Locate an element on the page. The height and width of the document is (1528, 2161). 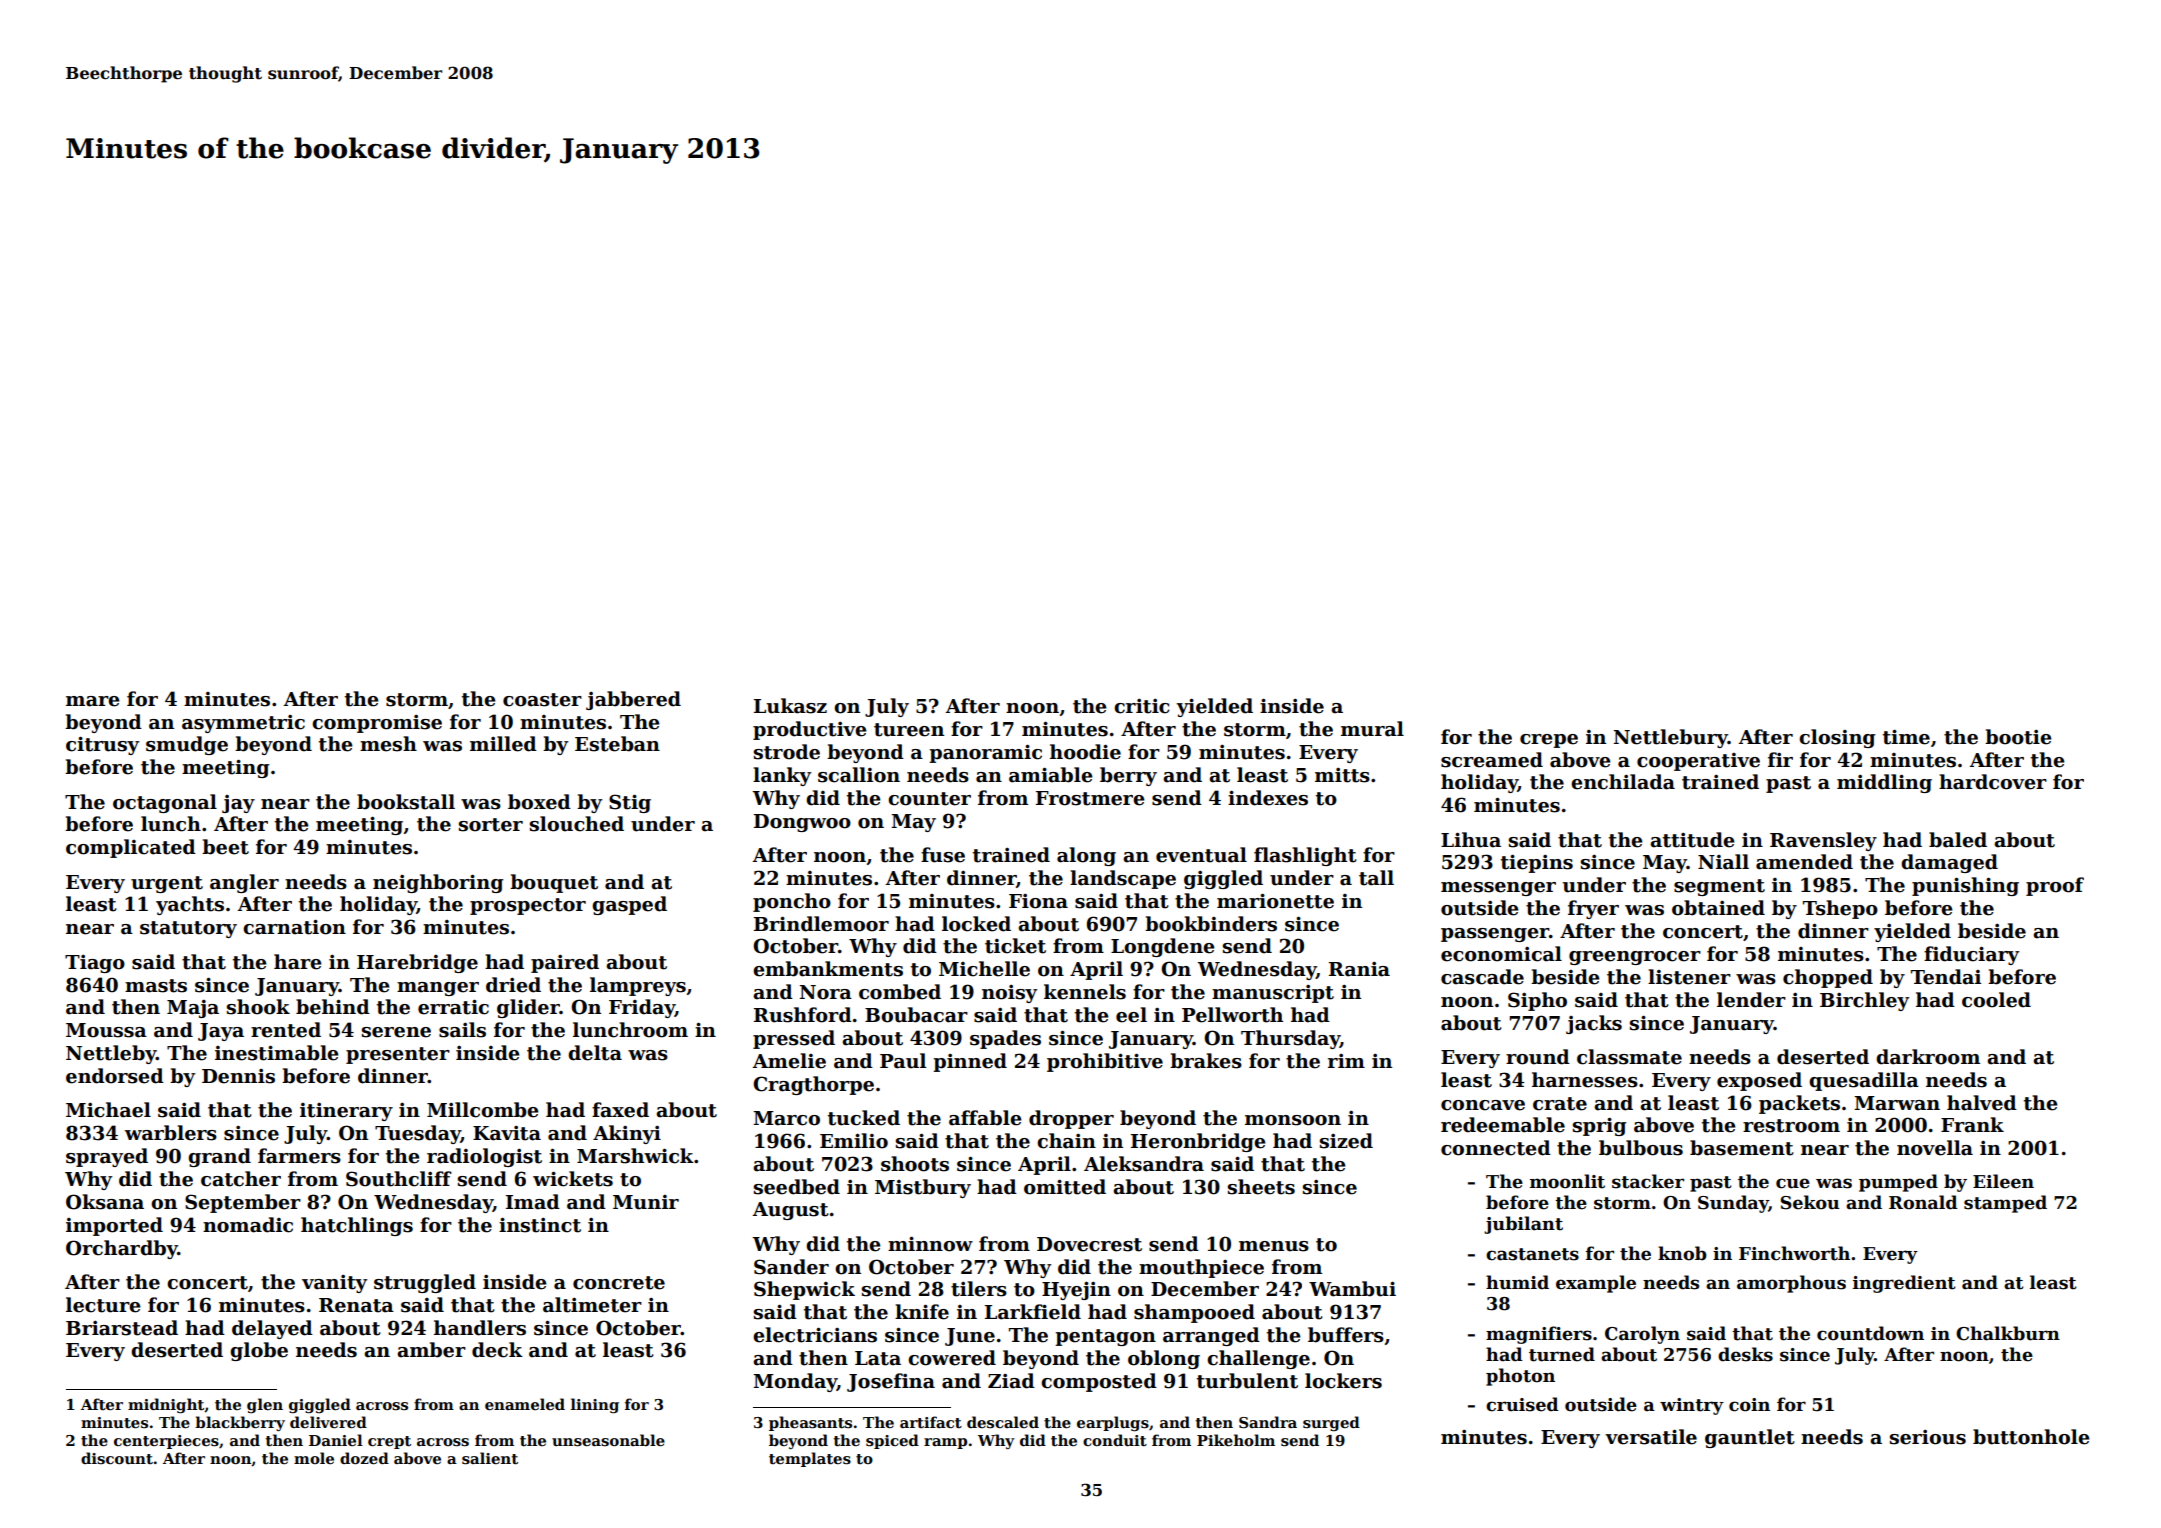
crepe is located at coordinates (1549, 741).
